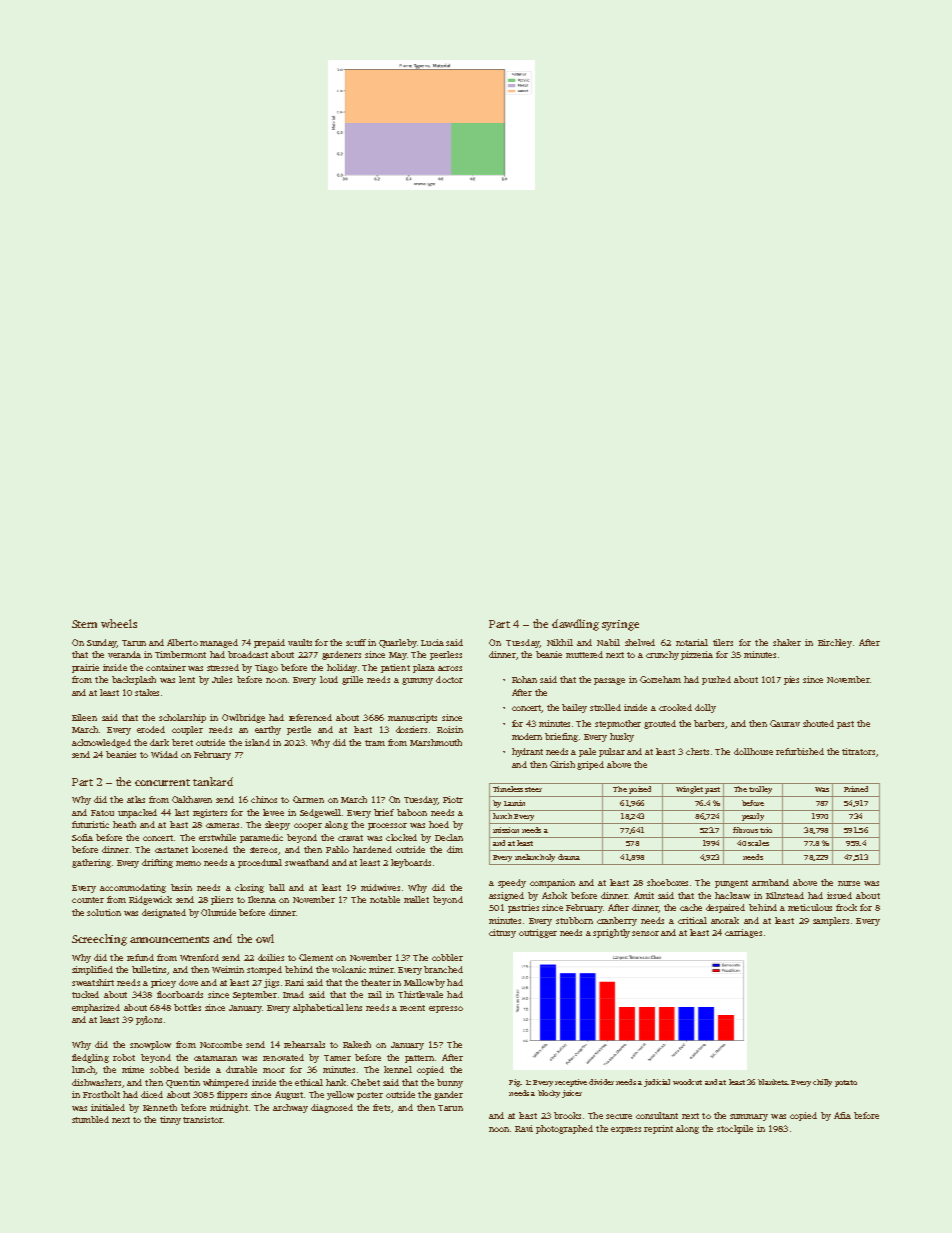 This screenshot has height=1233, width=952. What do you see at coordinates (450, 1083) in the screenshot?
I see `bunny` at bounding box center [450, 1083].
